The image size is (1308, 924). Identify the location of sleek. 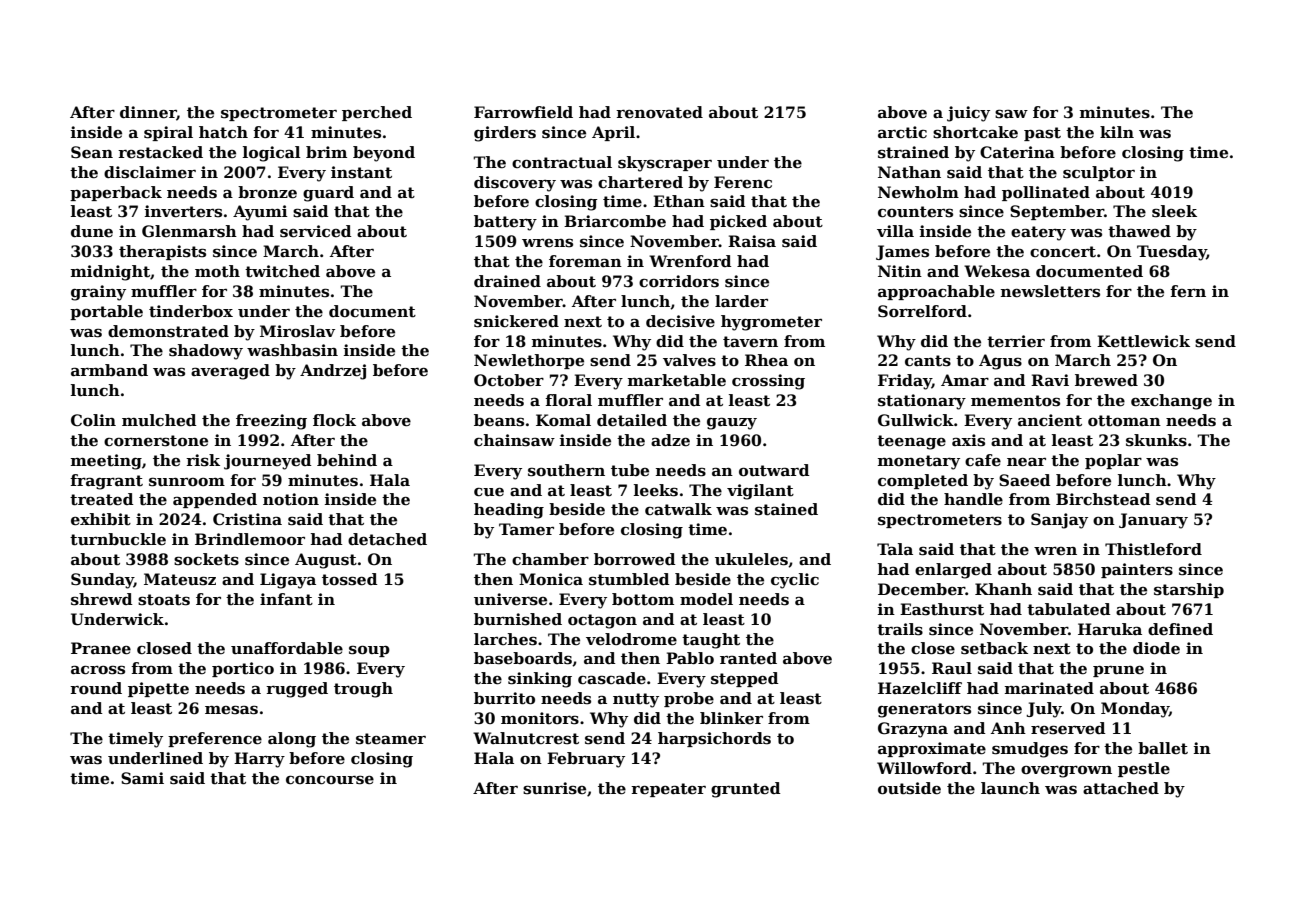
(1174, 211).
